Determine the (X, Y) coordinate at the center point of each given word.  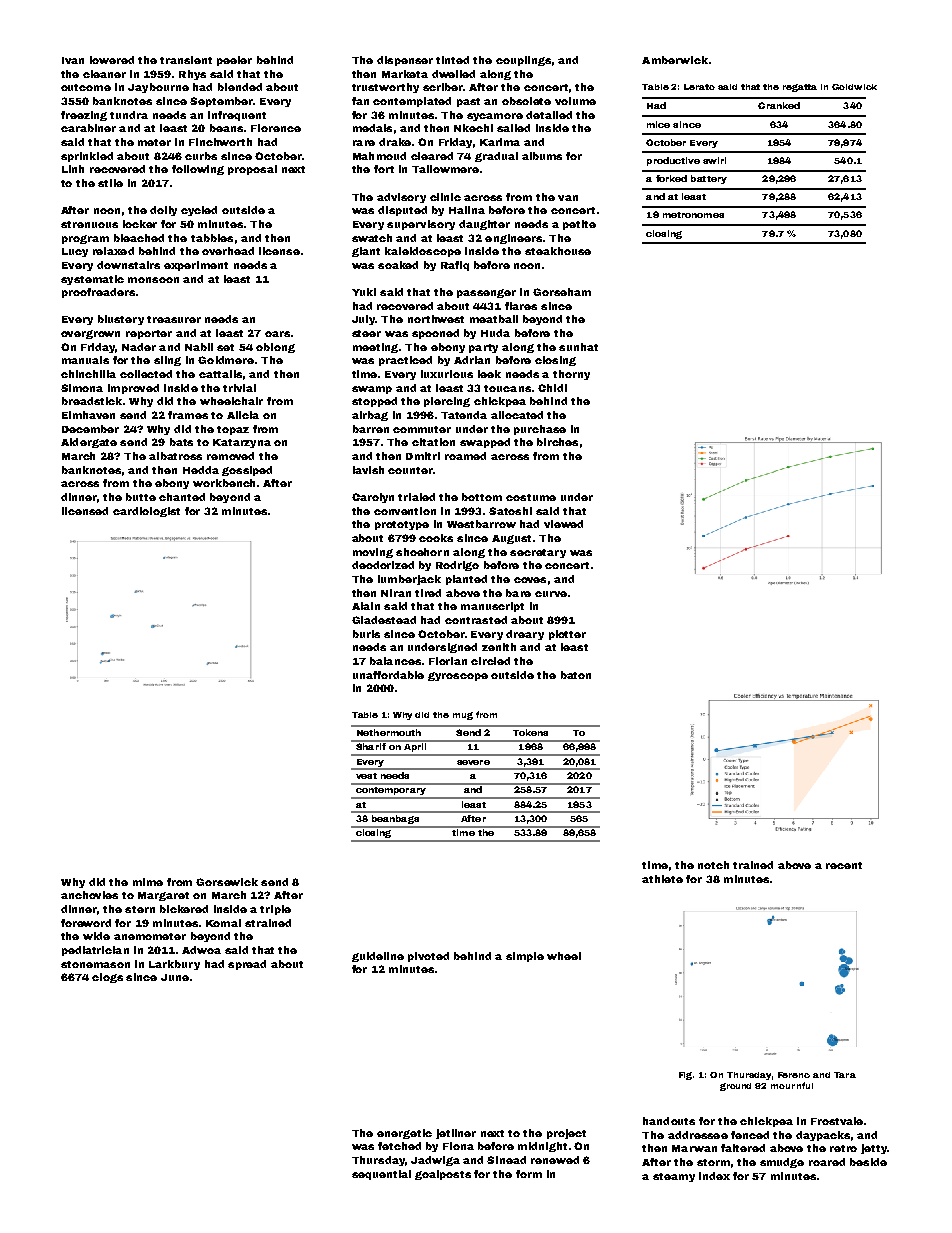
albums (542, 156)
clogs (107, 978)
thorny (571, 375)
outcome (86, 87)
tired (428, 593)
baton (576, 675)
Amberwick (675, 60)
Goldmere (226, 360)
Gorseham (562, 292)
